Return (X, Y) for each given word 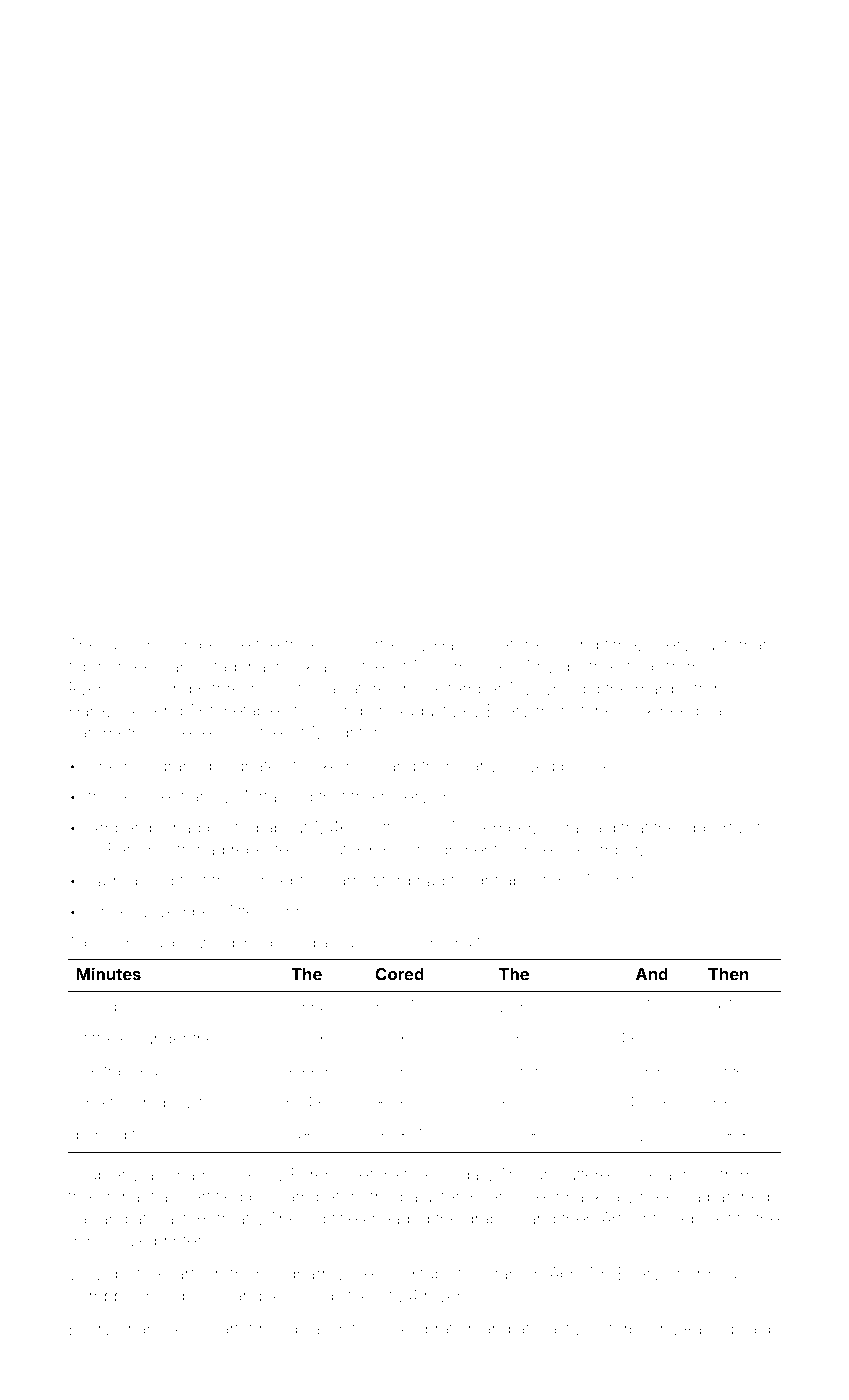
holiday (461, 1176)
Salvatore (352, 688)
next (715, 1219)
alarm (419, 942)
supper (170, 945)
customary (737, 647)
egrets (619, 882)
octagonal (232, 668)
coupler (97, 1176)
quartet (227, 1331)
